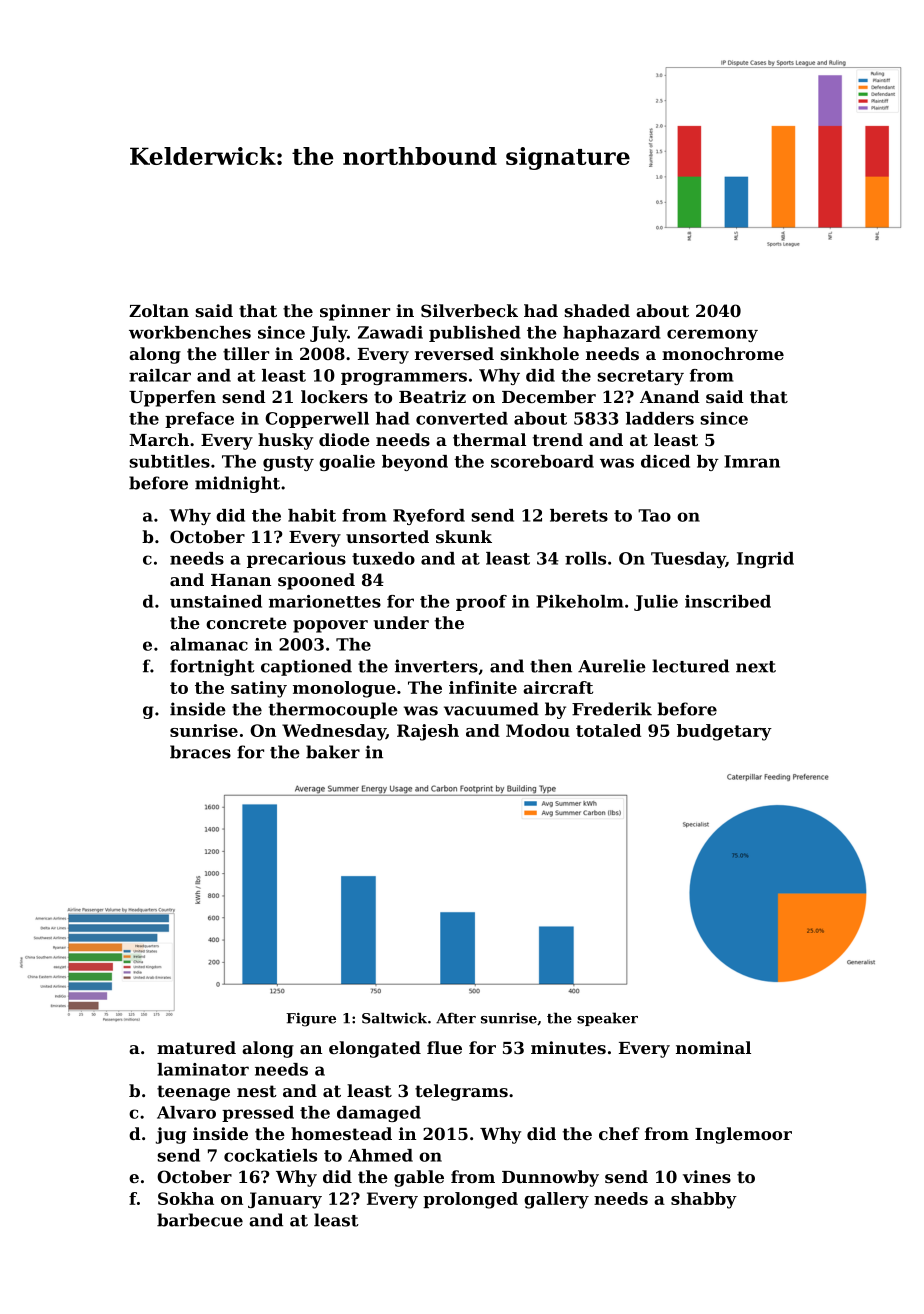  Describe the element at coordinates (712, 335) in the page. I see `ceremony` at that location.
